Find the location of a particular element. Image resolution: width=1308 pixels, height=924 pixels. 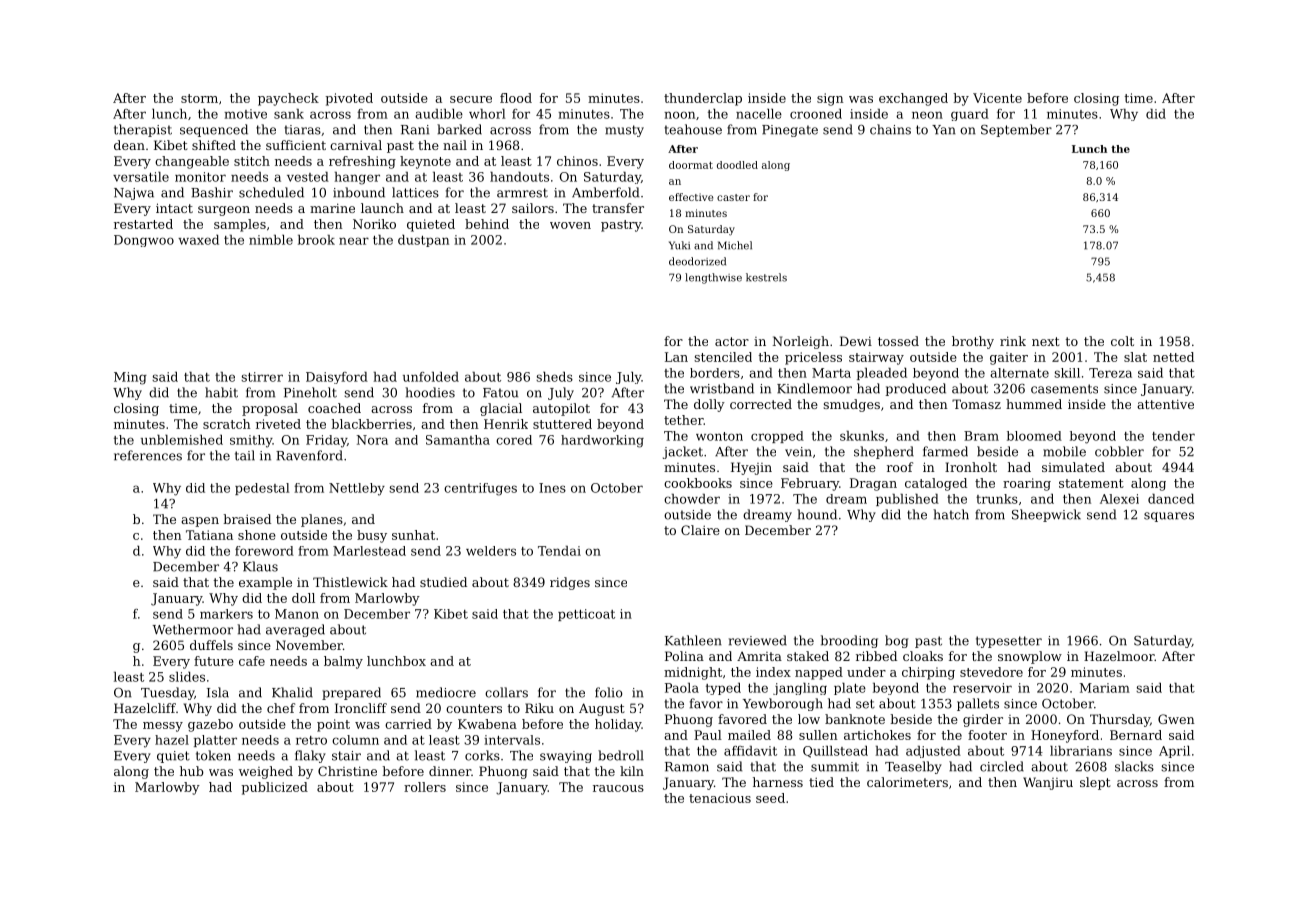

Riku is located at coordinates (539, 708).
